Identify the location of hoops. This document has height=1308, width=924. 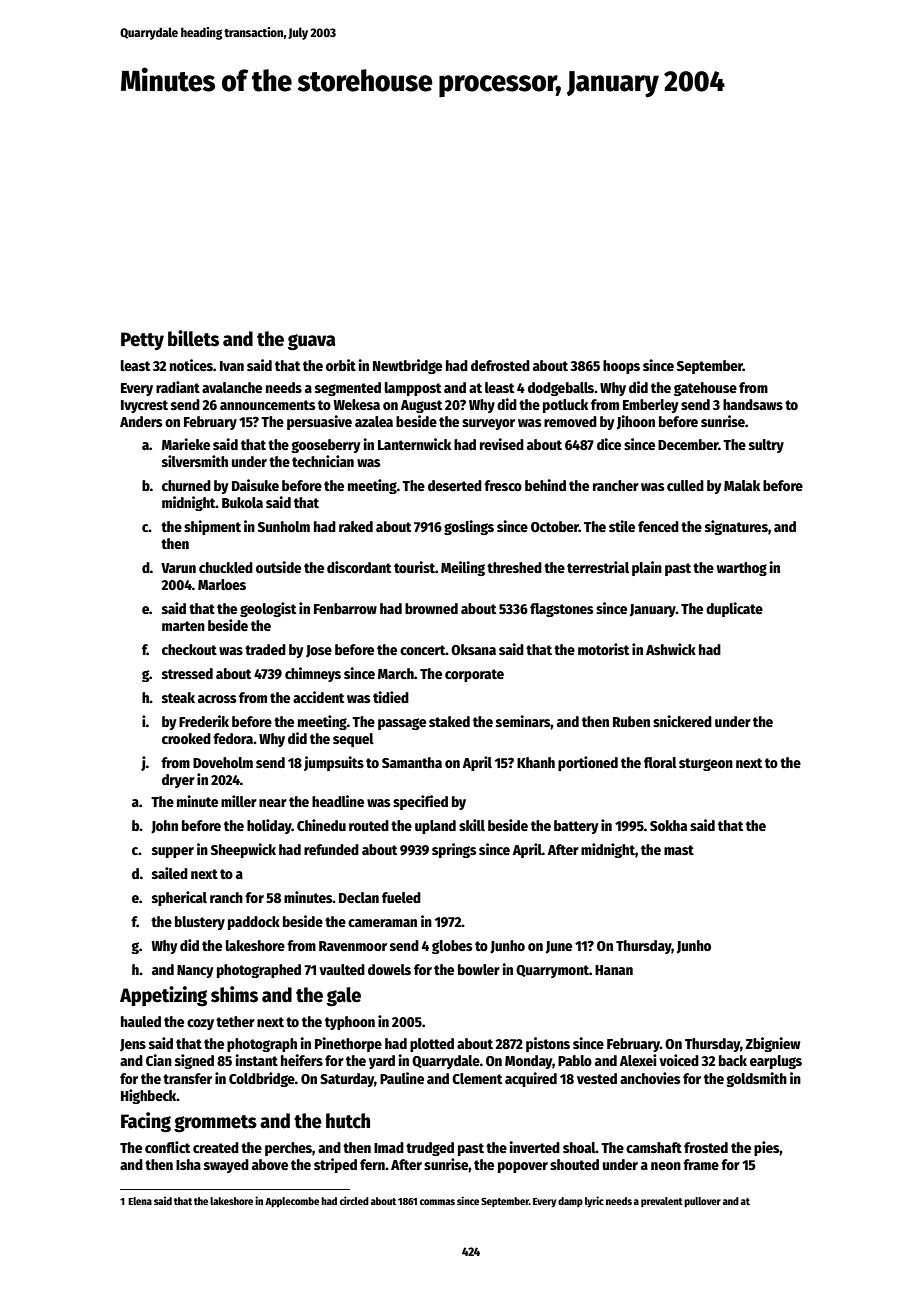
(621, 367).
